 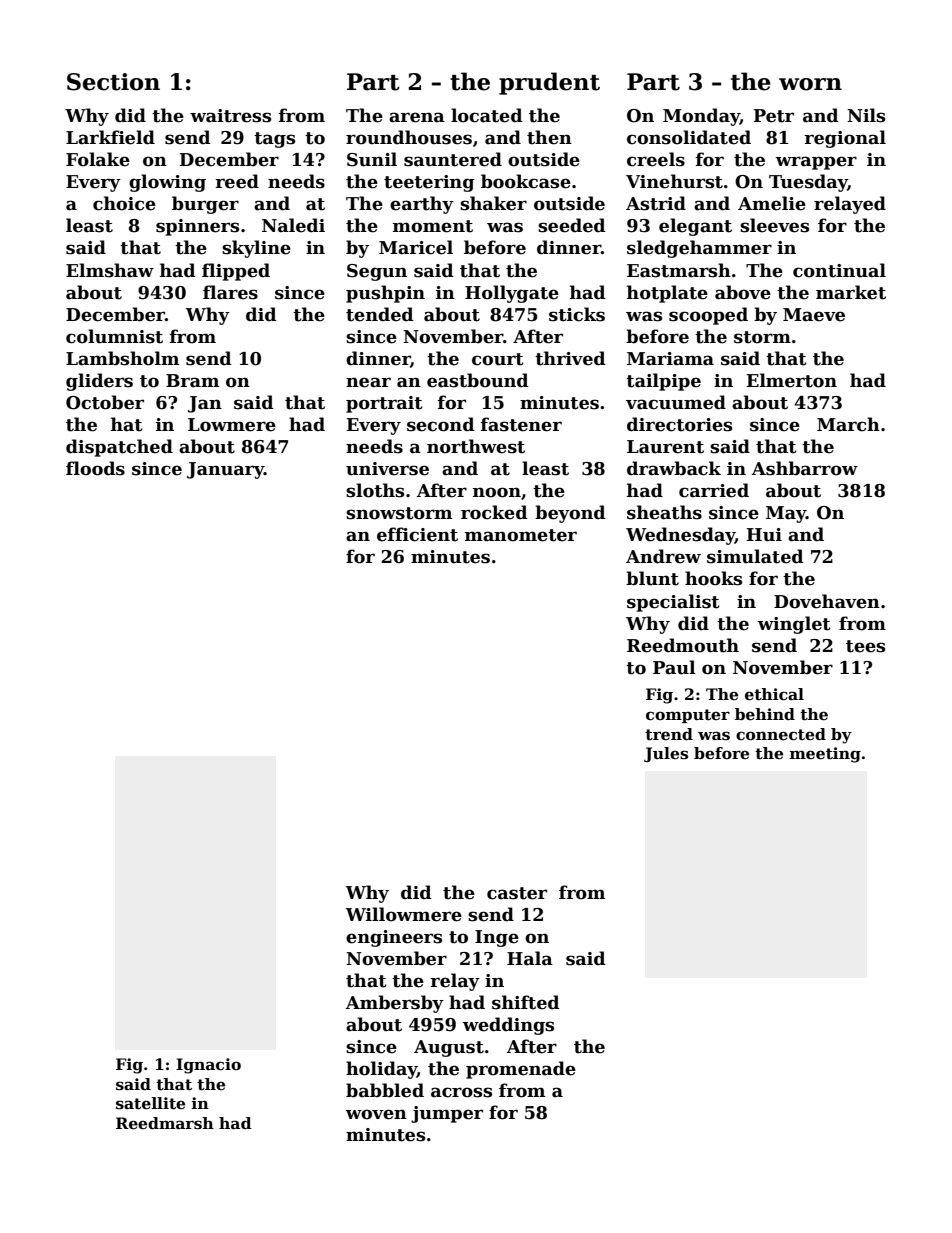 I want to click on meeting, so click(x=825, y=755).
